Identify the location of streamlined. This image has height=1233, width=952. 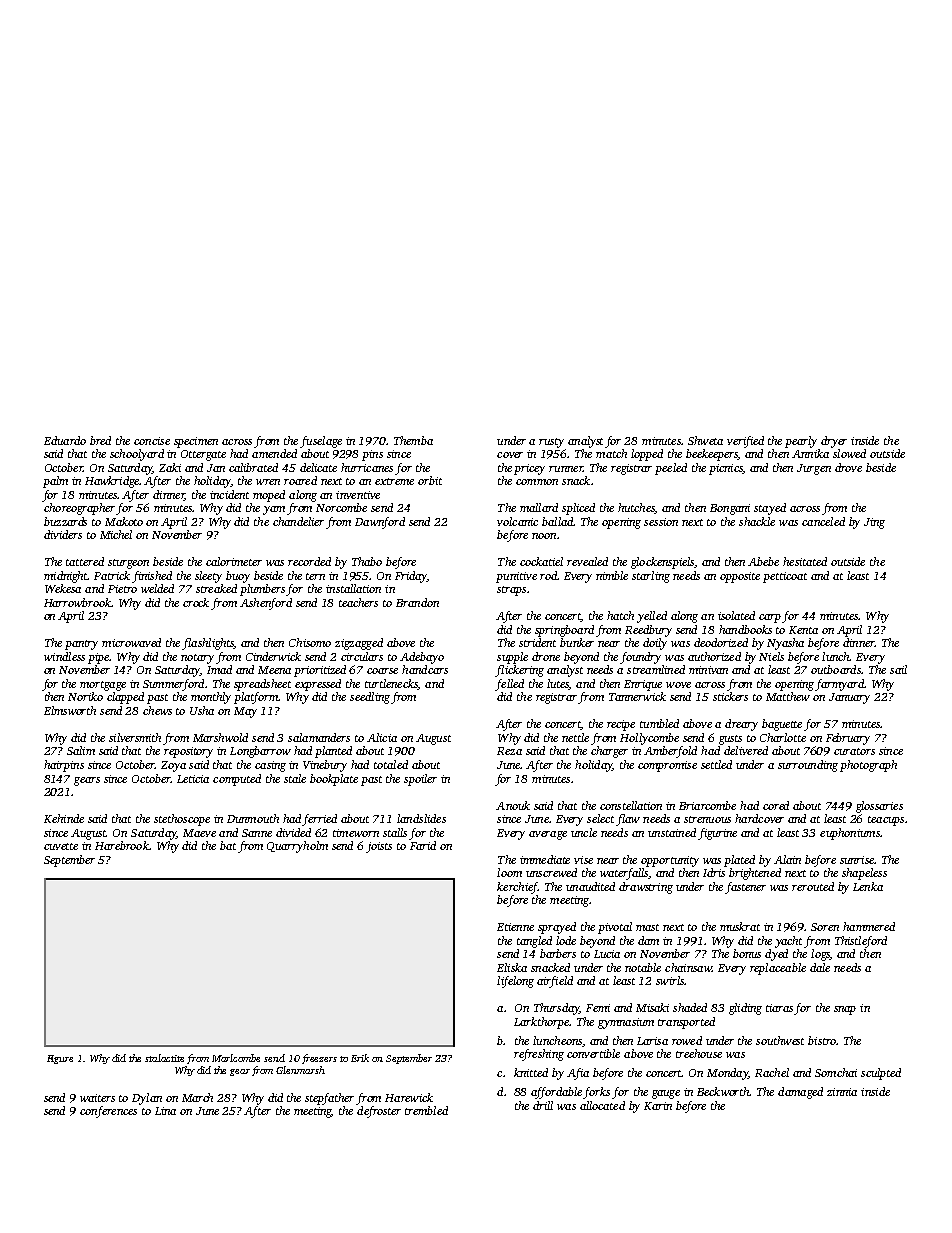
(656, 669).
